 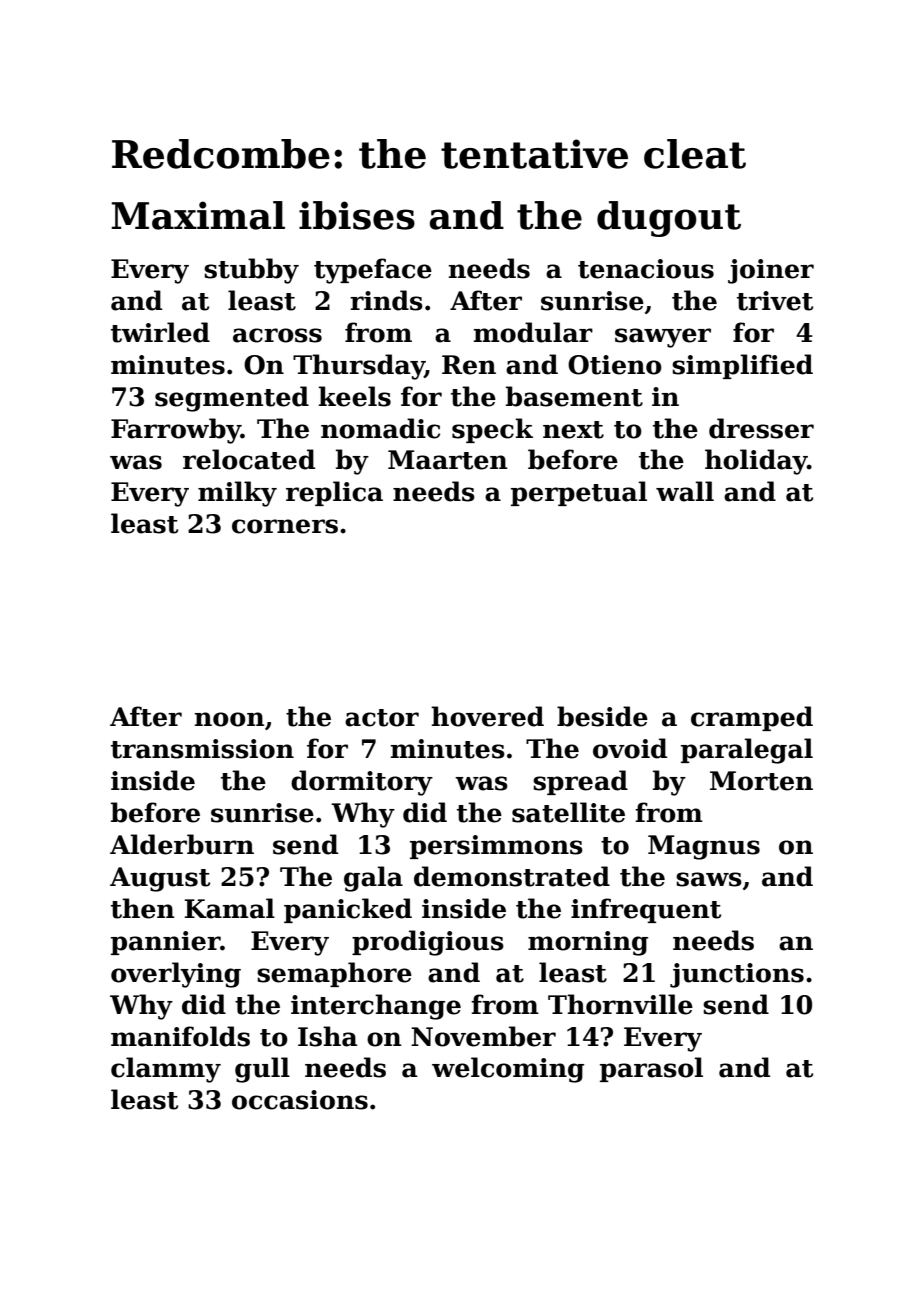 What do you see at coordinates (487, 716) in the image?
I see `hovered` at bounding box center [487, 716].
